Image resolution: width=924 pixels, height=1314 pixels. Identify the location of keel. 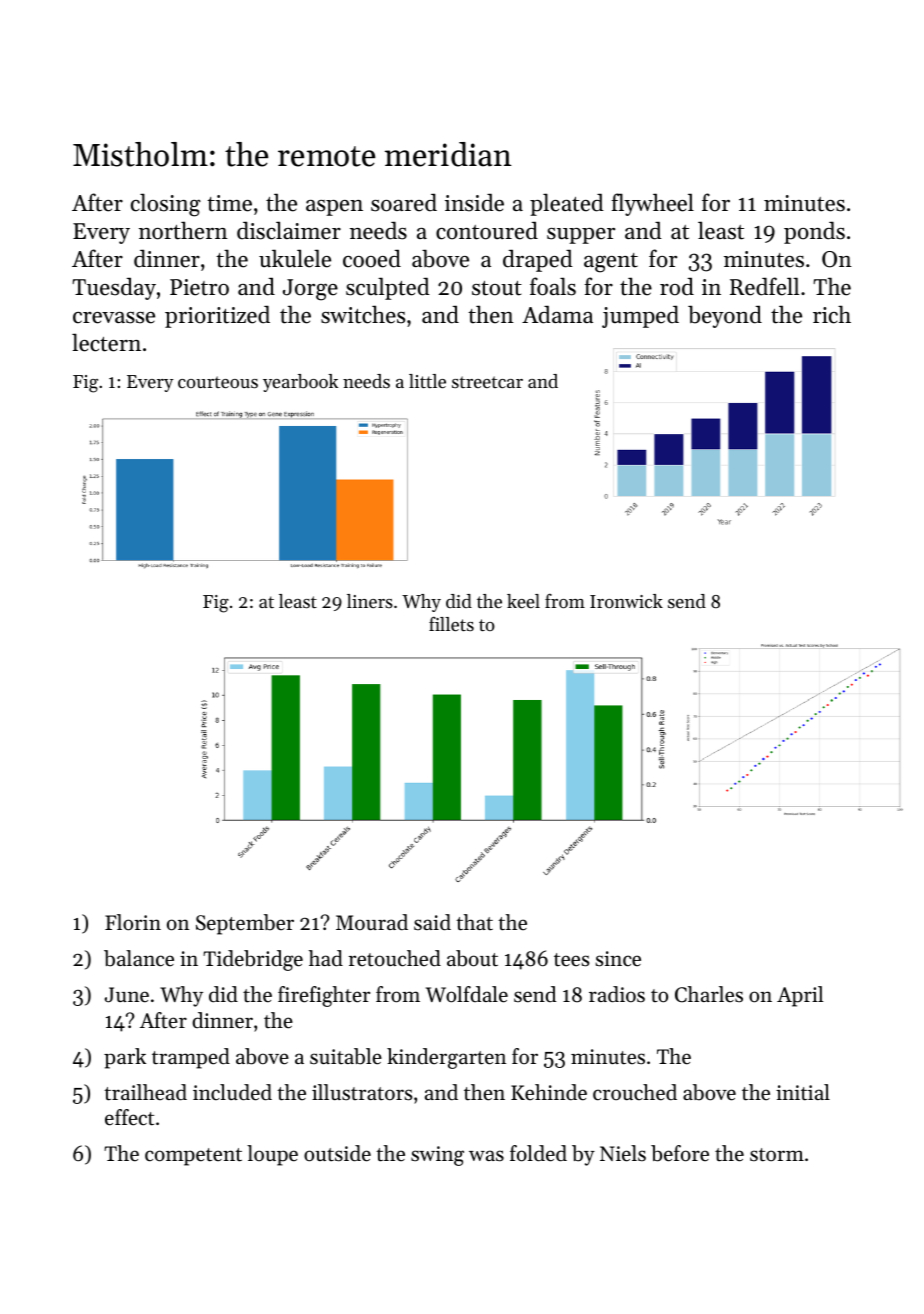
(523, 601).
